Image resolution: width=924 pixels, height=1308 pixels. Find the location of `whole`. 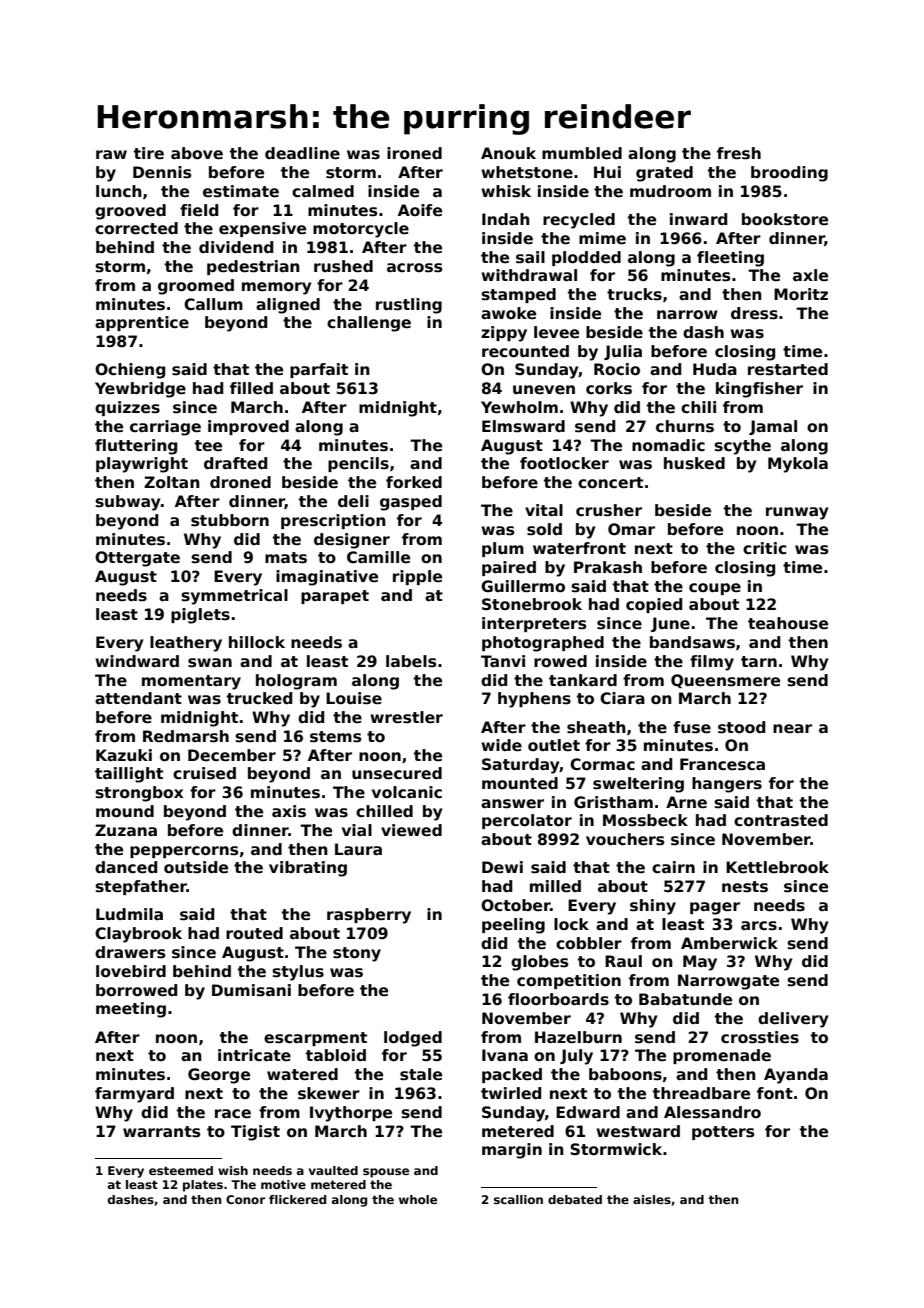

whole is located at coordinates (418, 1199).
